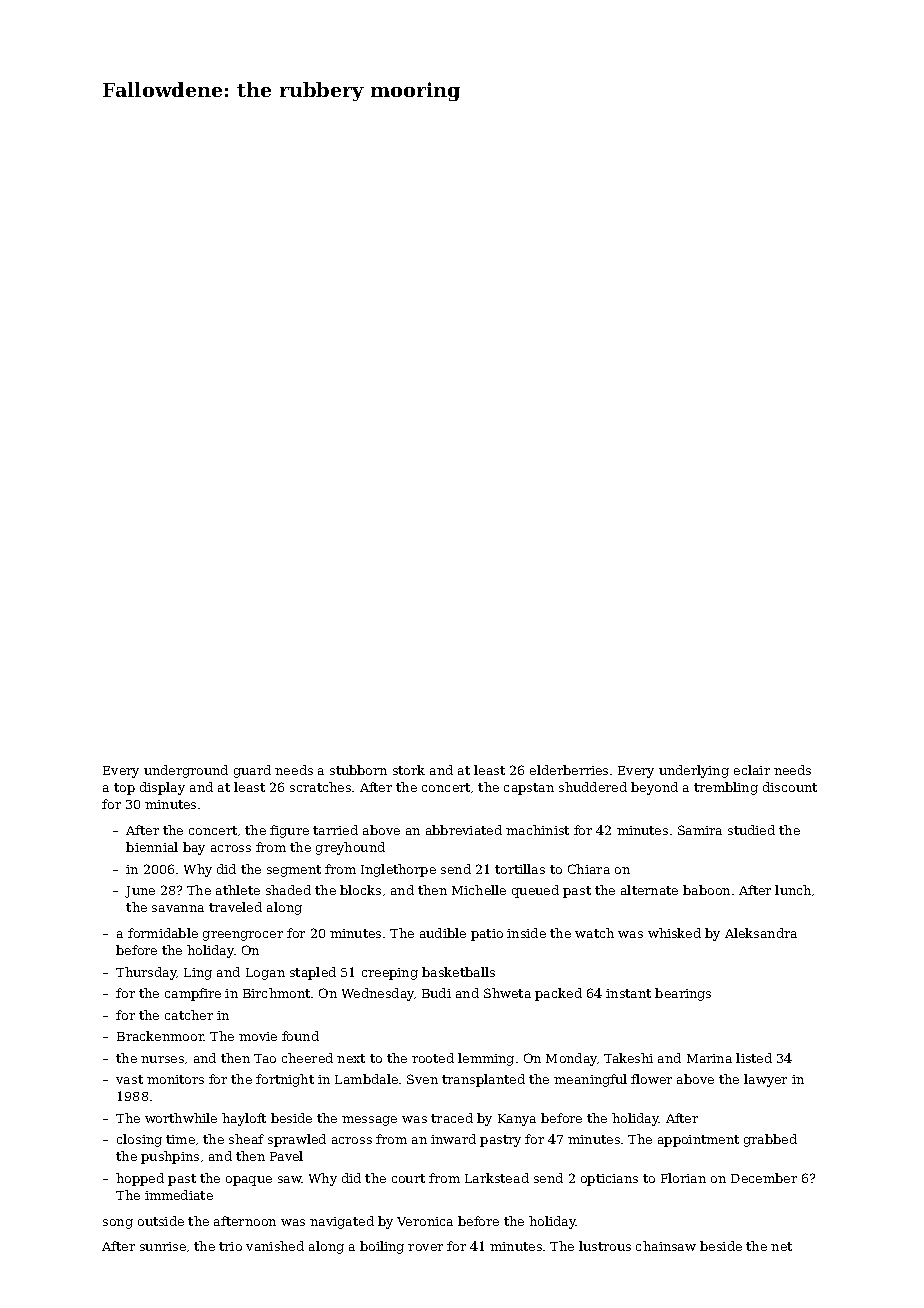 The image size is (924, 1308). What do you see at coordinates (358, 770) in the document?
I see `stubborn` at bounding box center [358, 770].
